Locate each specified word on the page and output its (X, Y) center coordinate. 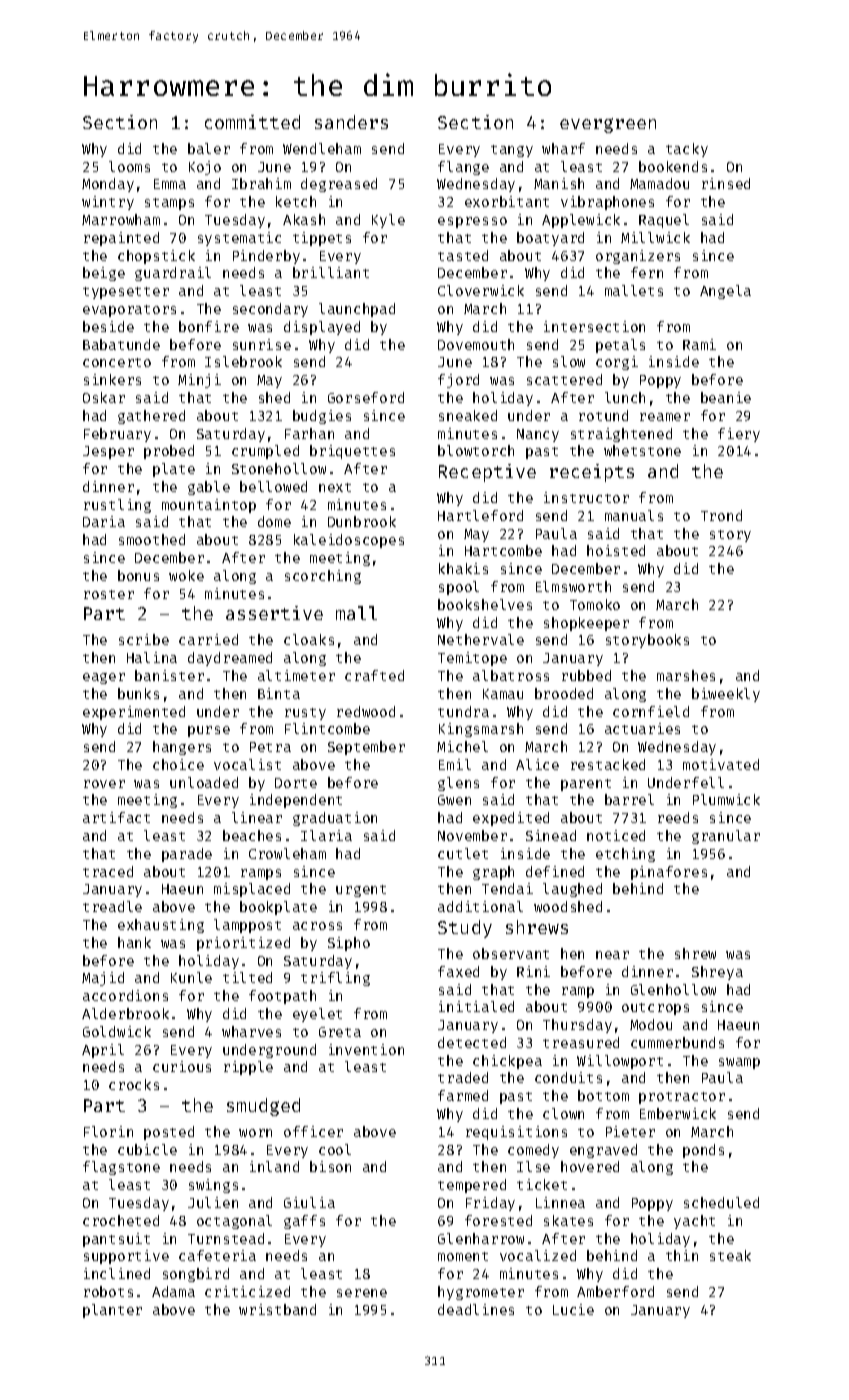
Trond (721, 515)
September (366, 748)
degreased (339, 185)
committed (252, 122)
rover (104, 784)
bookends (673, 166)
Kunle (191, 977)
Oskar (104, 397)
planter (112, 1311)
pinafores (669, 873)
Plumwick (726, 799)
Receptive (487, 473)
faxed (458, 971)
